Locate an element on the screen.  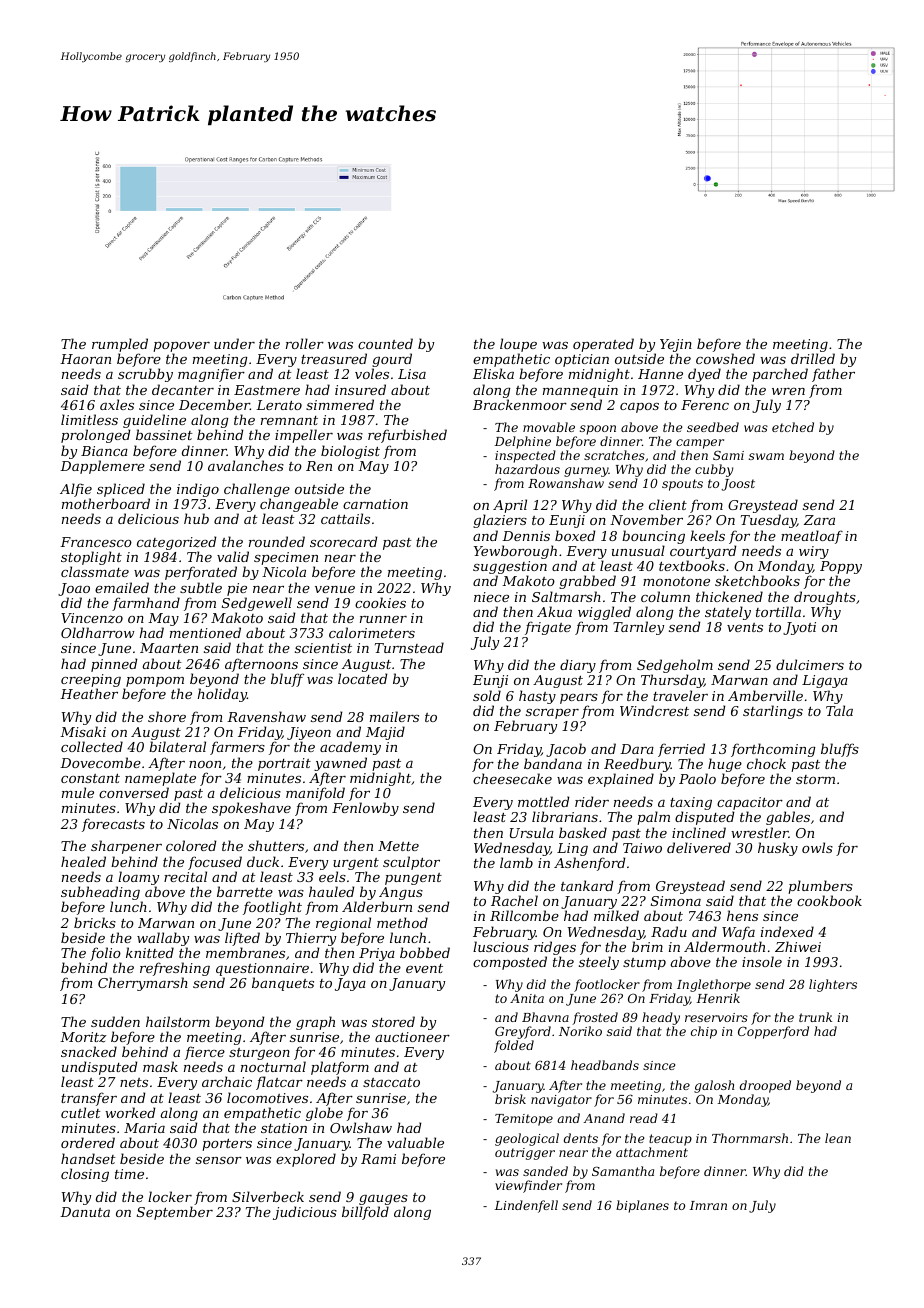
Aldermouth is located at coordinates (724, 946).
